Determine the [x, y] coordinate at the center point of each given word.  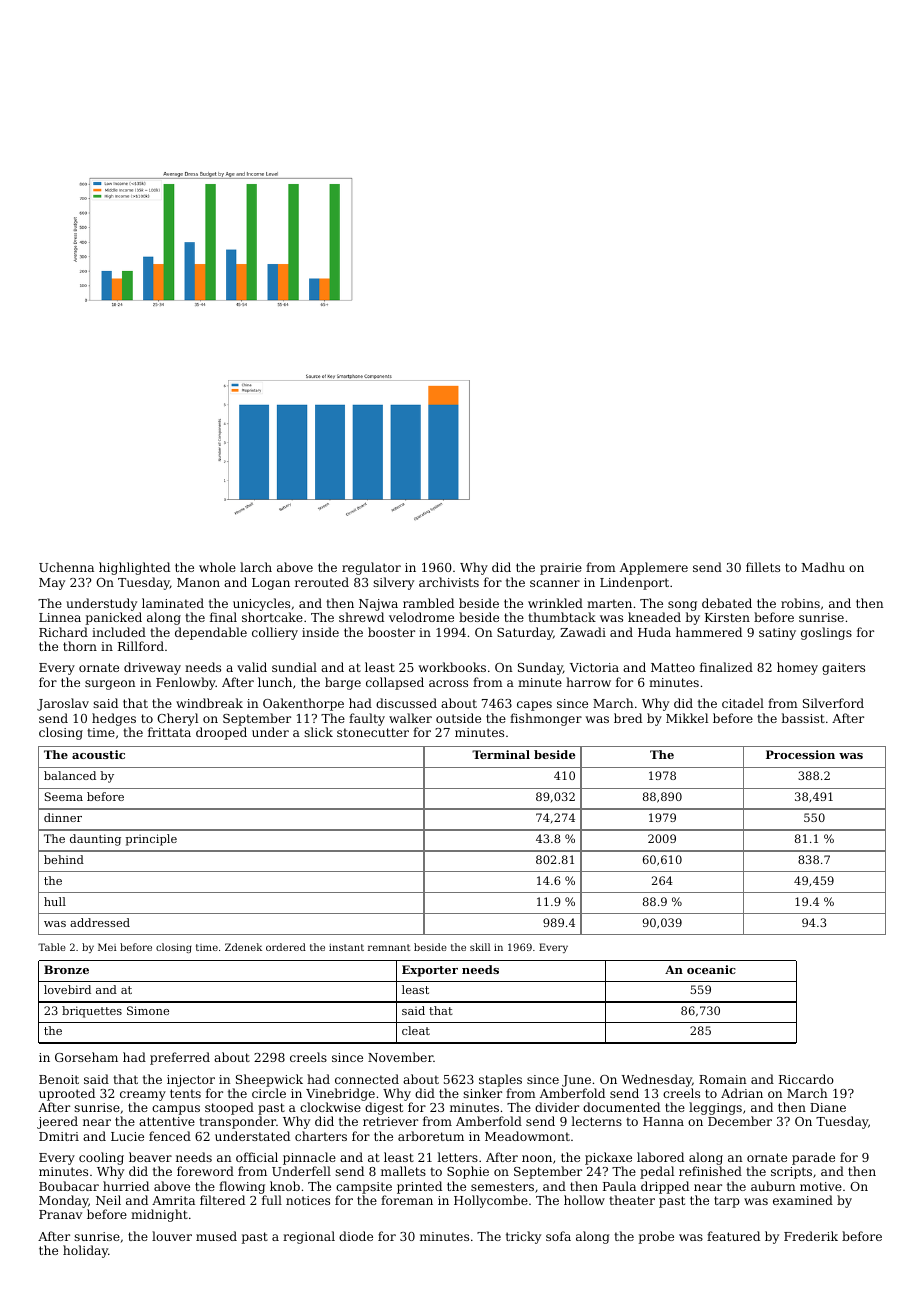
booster [391, 632]
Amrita [173, 1200]
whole [217, 567]
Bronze [66, 969]
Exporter [430, 971]
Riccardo [806, 1079]
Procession [800, 754]
